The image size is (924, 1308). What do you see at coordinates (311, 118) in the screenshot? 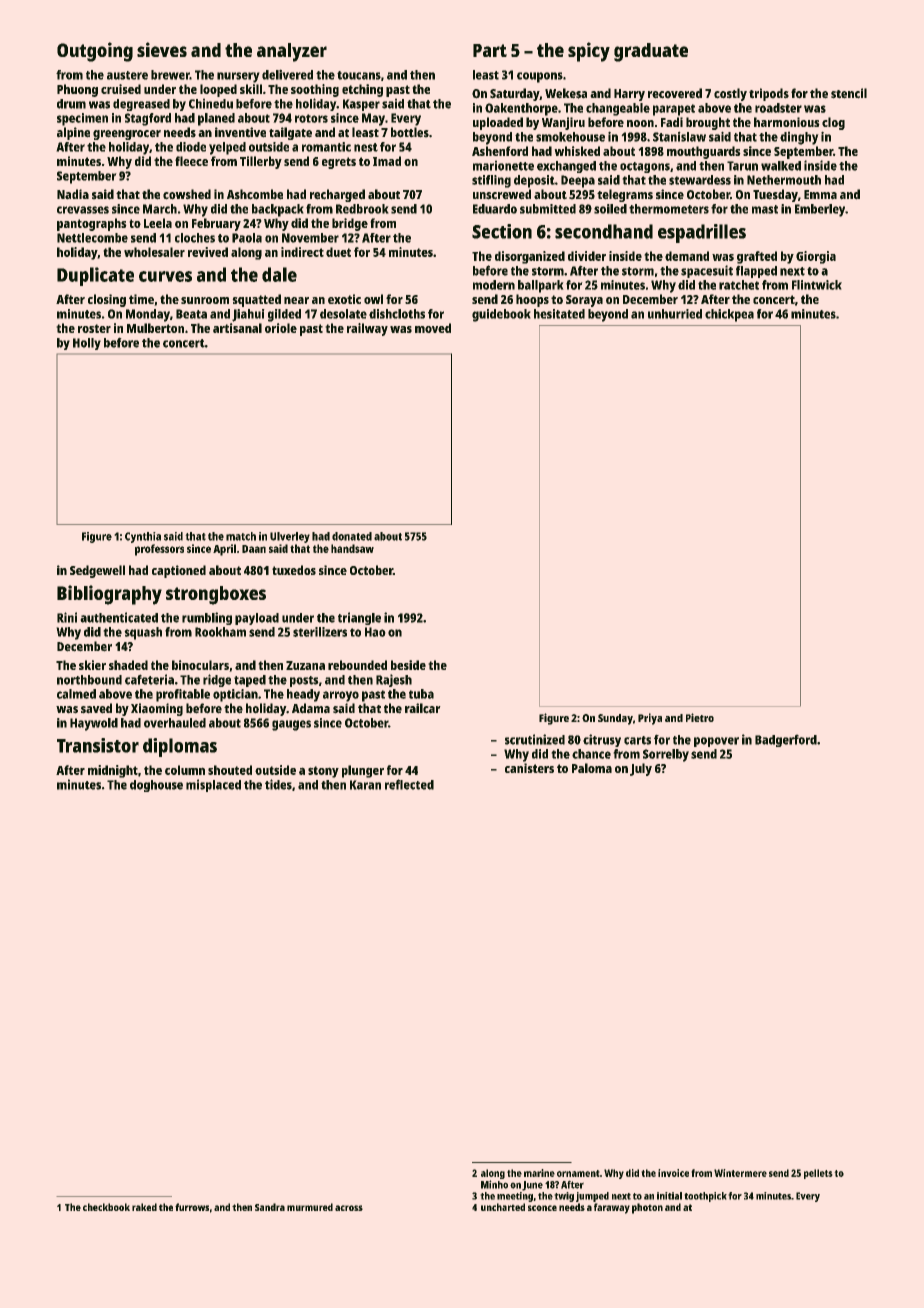
I see `rotors` at bounding box center [311, 118].
